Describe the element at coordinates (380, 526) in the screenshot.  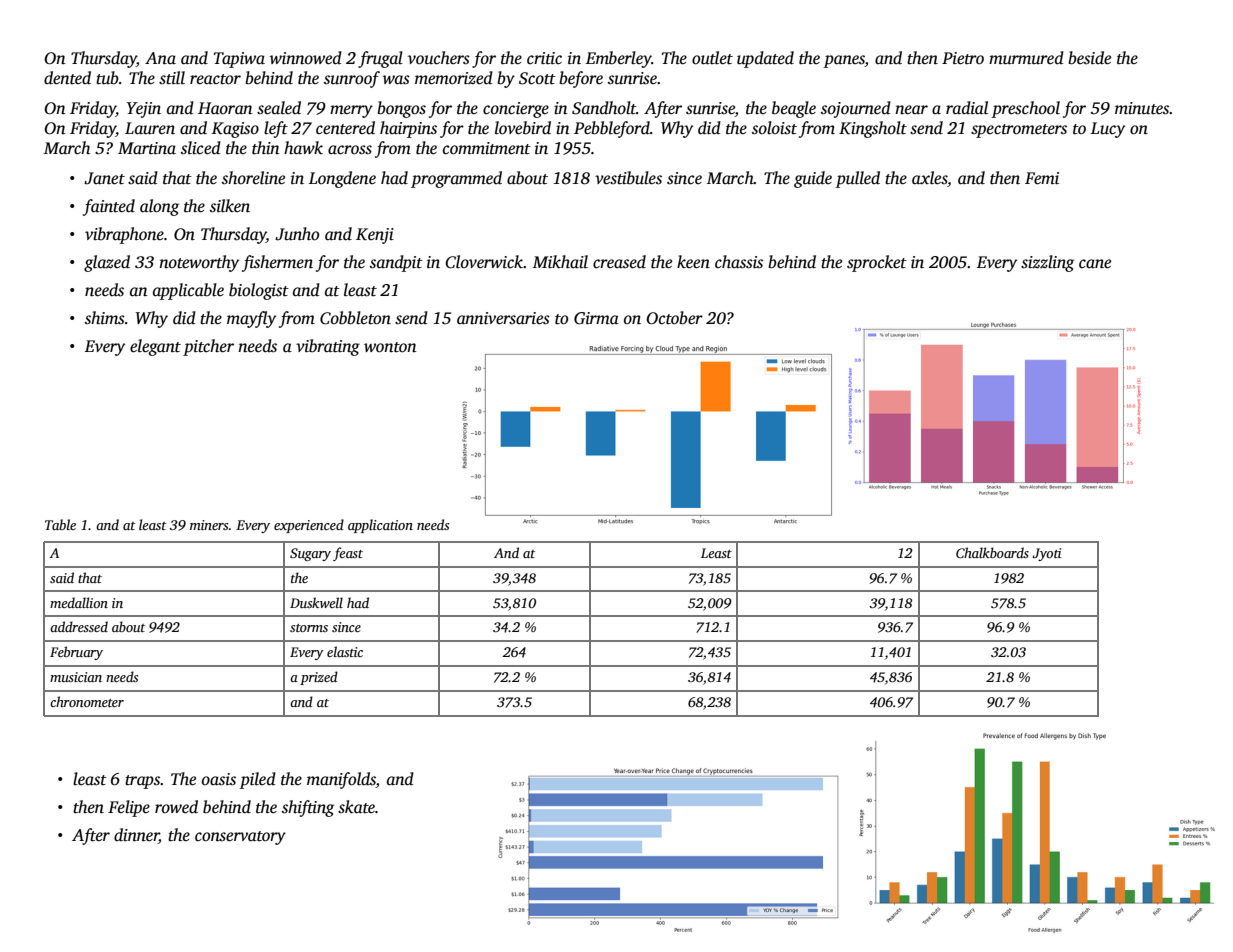
I see `application` at that location.
